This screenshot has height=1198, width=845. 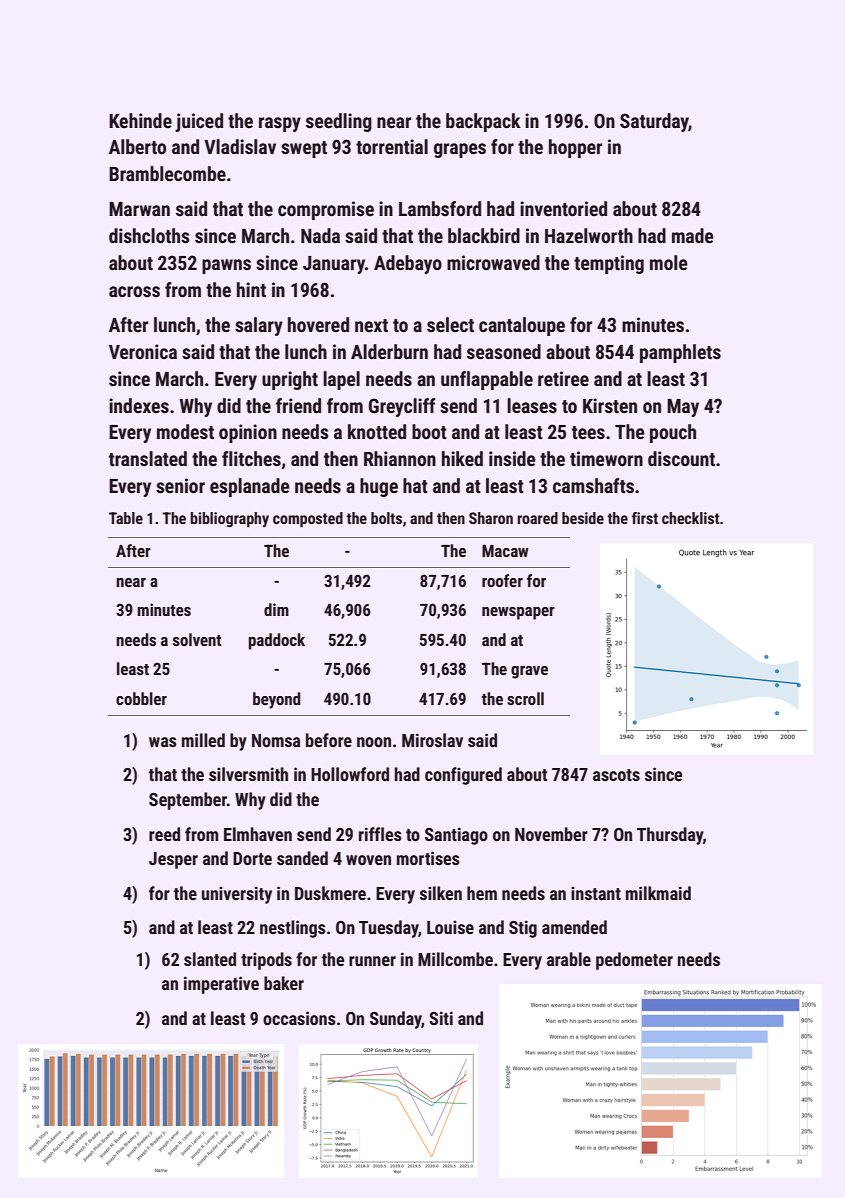 I want to click on hopper, so click(x=575, y=148).
